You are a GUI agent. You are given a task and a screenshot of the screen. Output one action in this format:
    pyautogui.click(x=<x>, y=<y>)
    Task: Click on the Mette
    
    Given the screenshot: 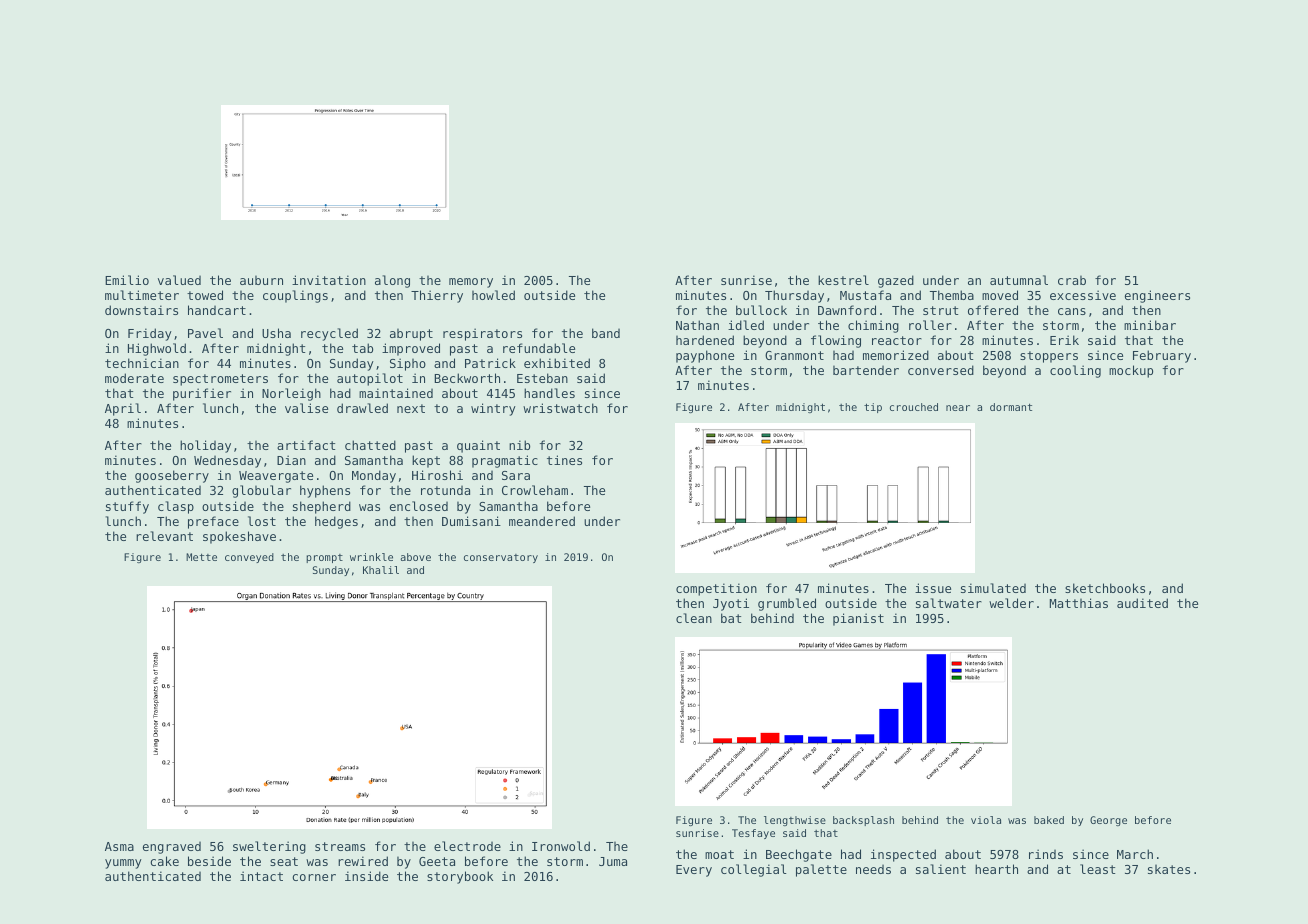 What is the action you would take?
    pyautogui.click(x=201, y=557)
